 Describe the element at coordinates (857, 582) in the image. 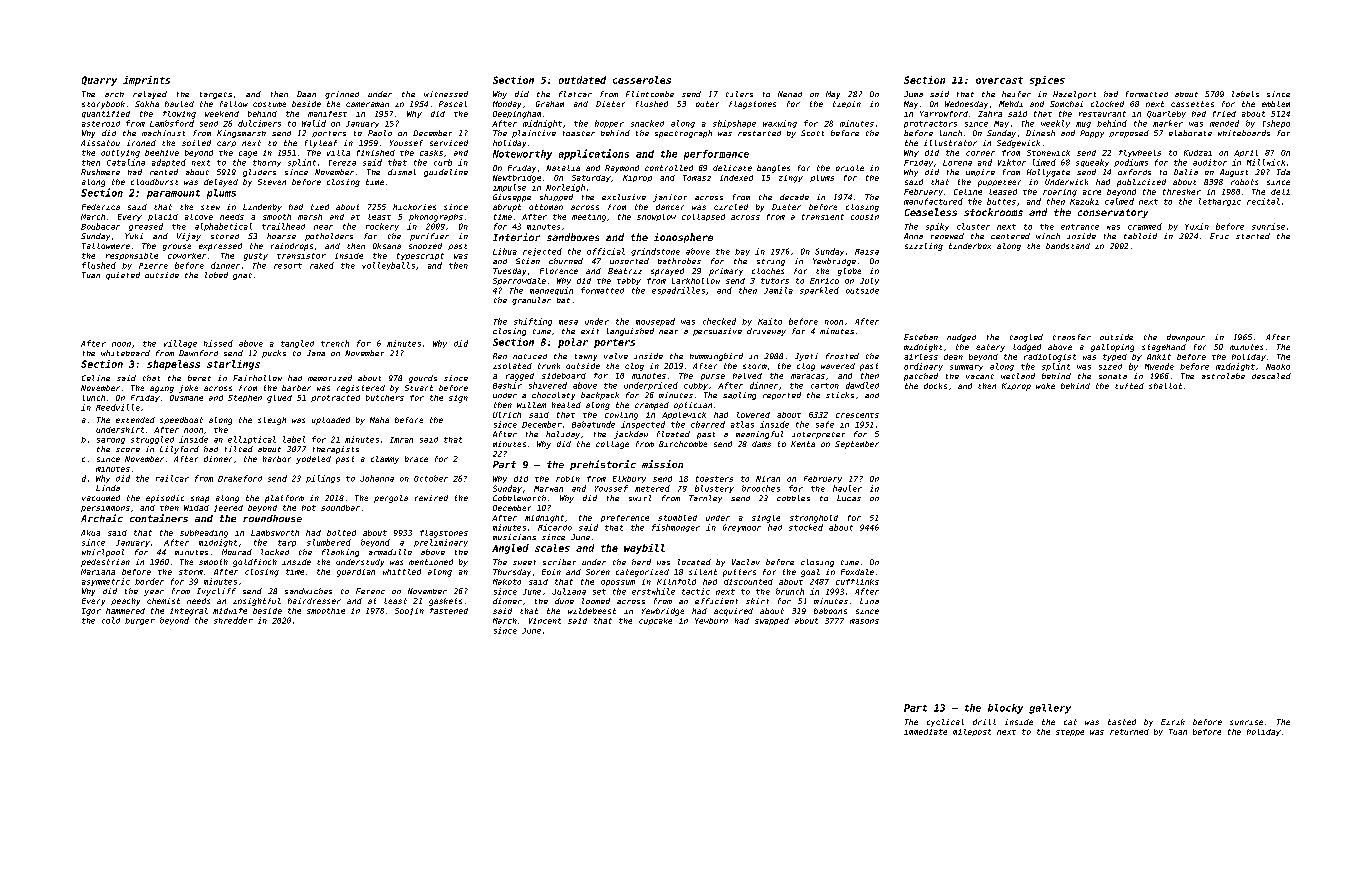

I see `cufflinks` at that location.
